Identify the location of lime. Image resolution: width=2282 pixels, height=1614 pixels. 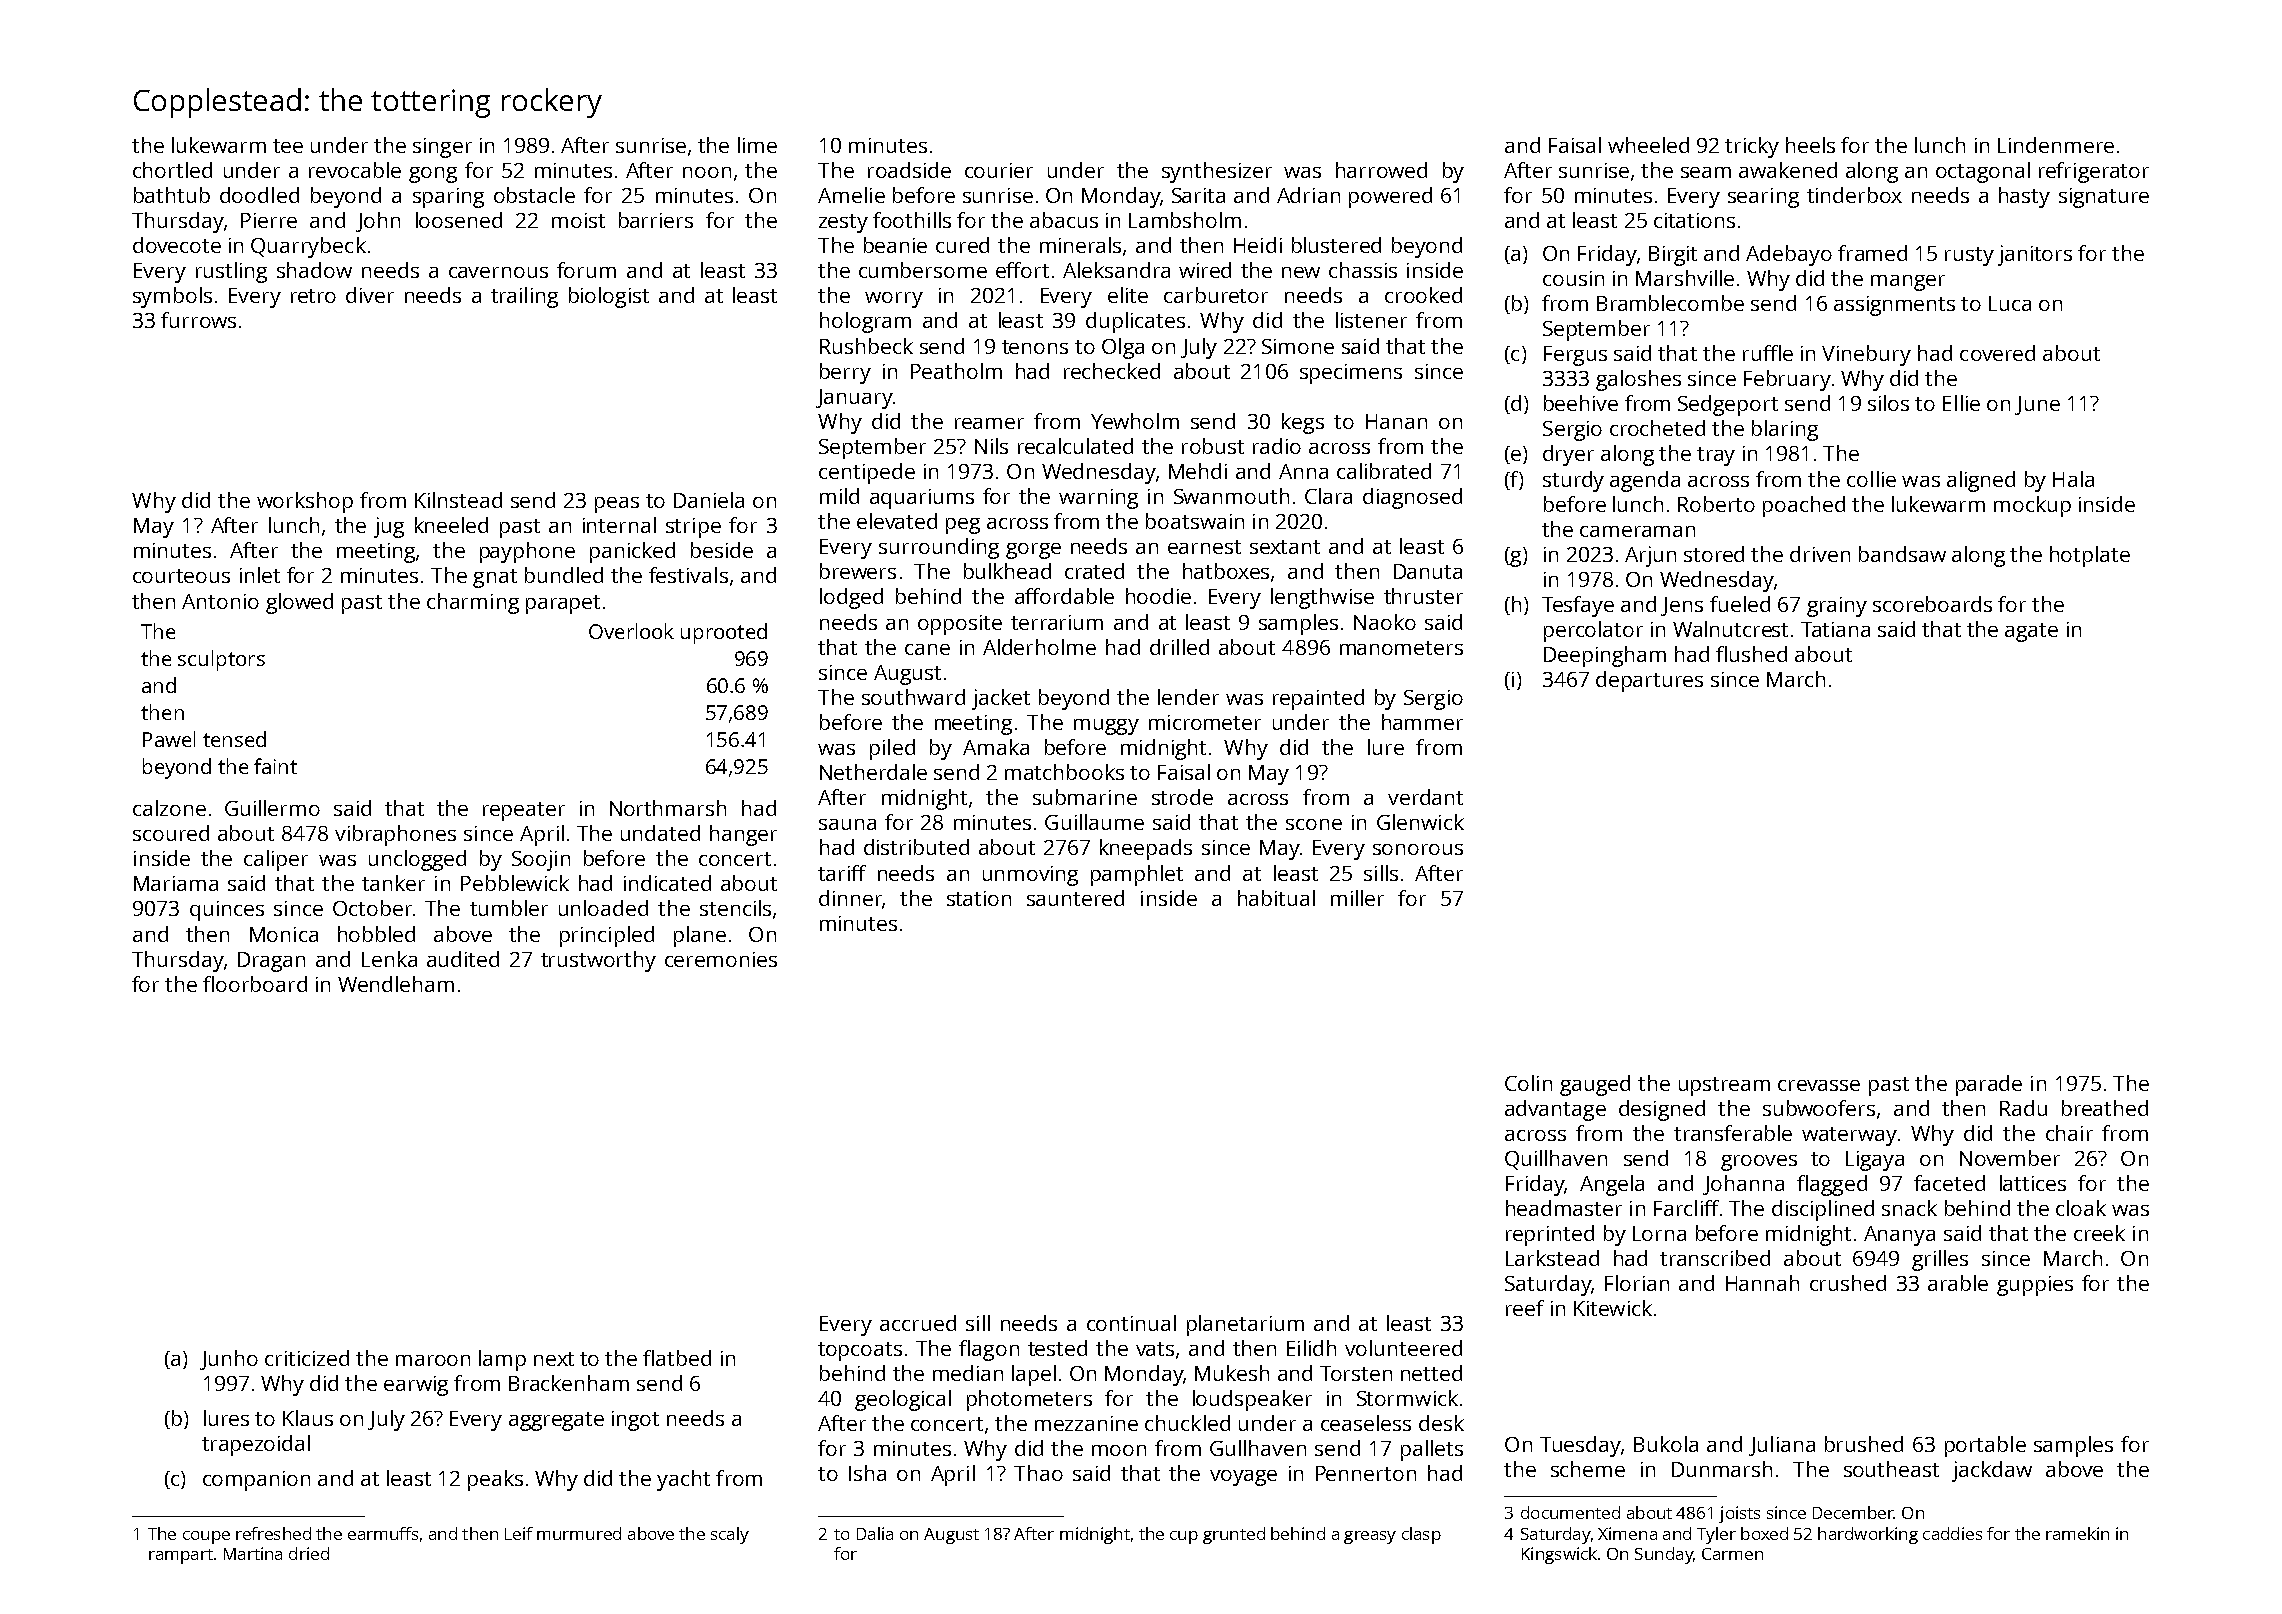
(757, 145).
